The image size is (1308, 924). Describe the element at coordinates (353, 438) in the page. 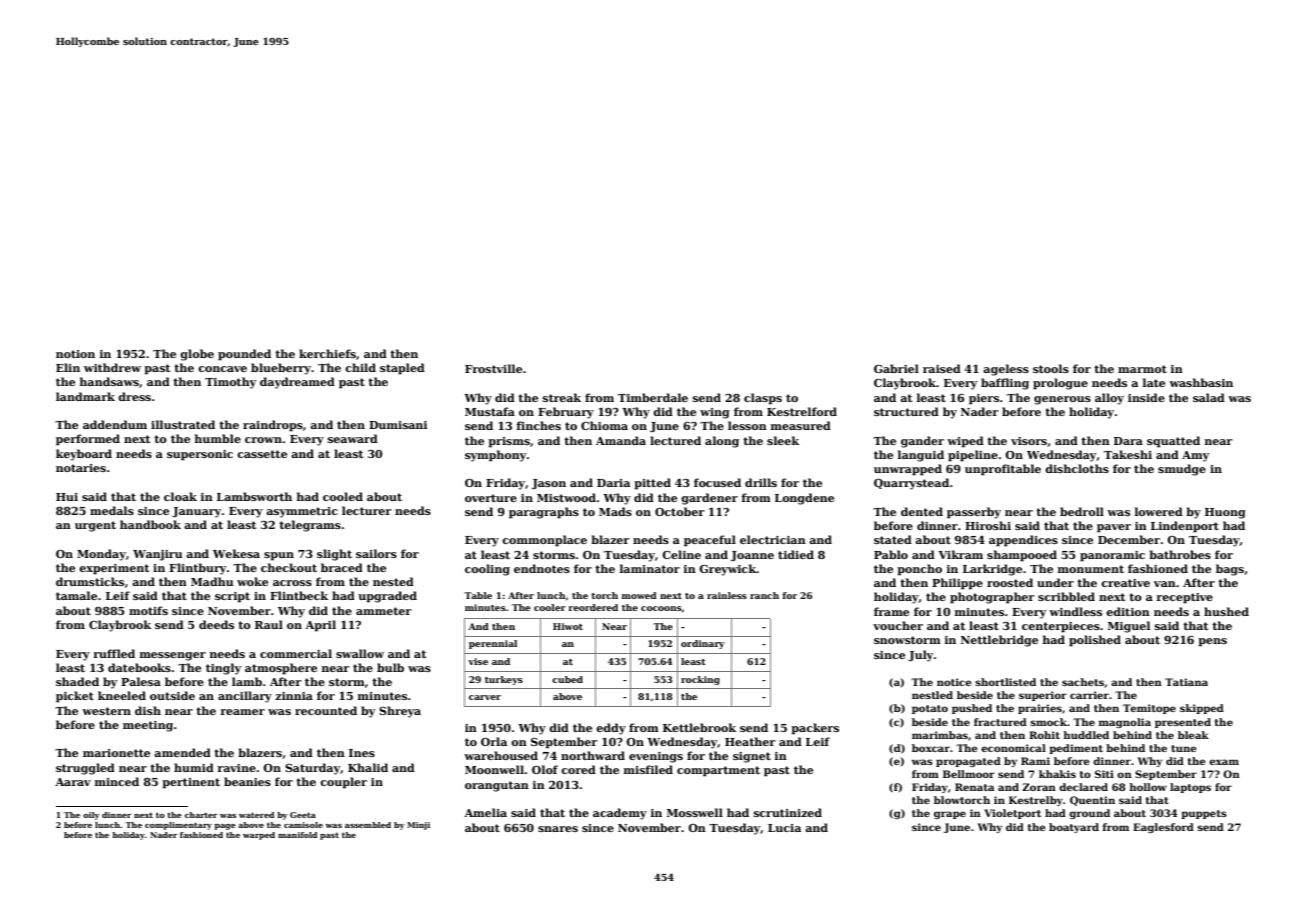

I see `seaward` at that location.
